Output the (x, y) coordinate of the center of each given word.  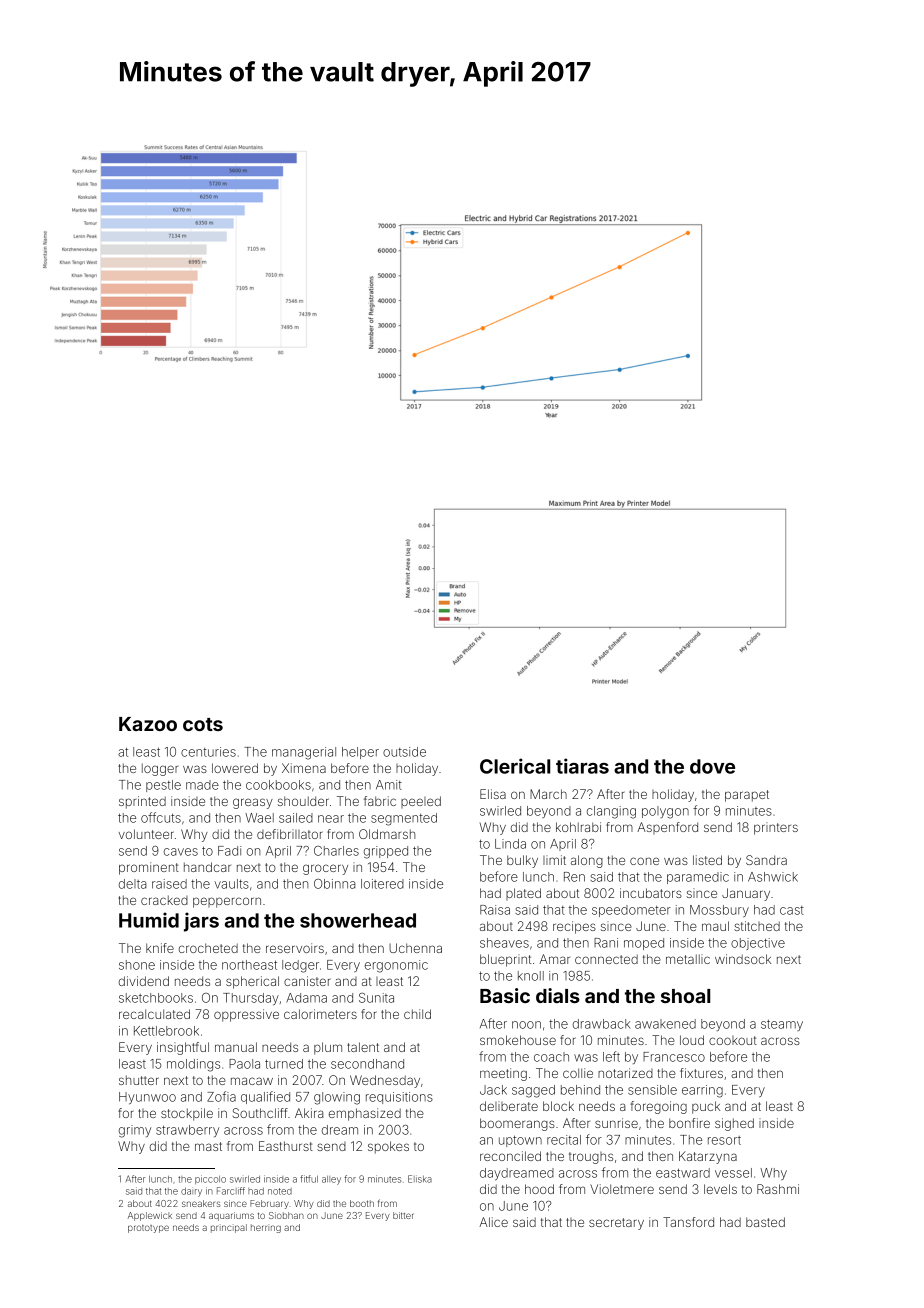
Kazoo (148, 724)
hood (539, 1189)
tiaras (582, 766)
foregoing (658, 1107)
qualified (265, 1097)
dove (712, 766)
